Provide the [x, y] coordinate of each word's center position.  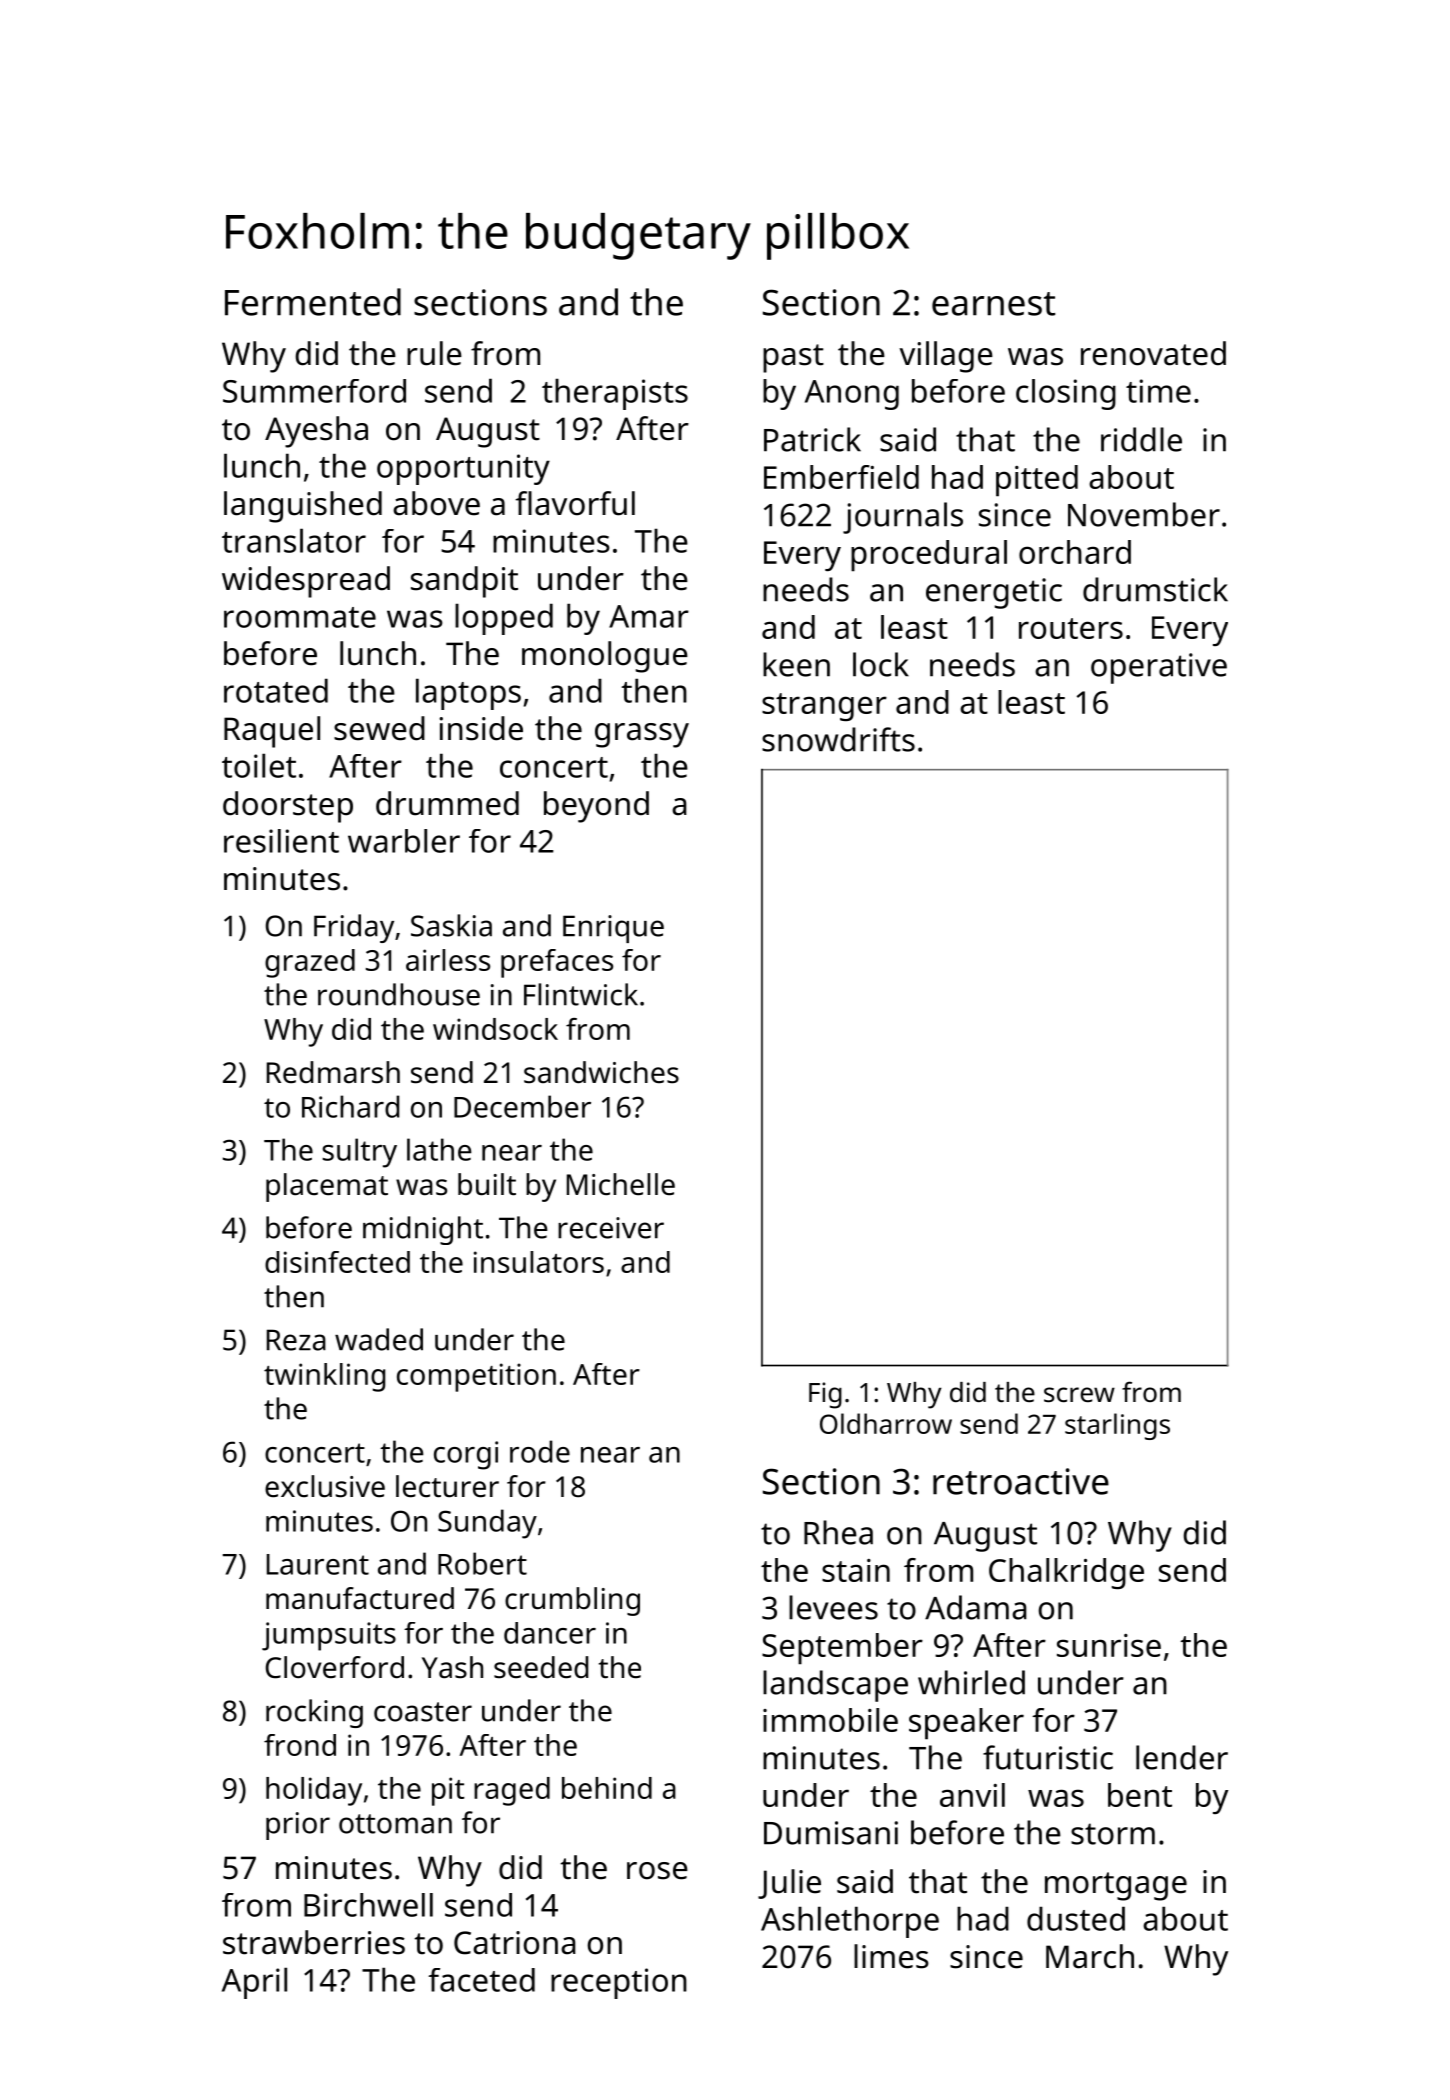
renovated [1153, 353]
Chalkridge [1066, 1573]
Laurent [318, 1564]
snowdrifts [838, 739]
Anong [852, 395]
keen [796, 664]
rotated [276, 690]
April [254, 1983]
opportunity [463, 469]
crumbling [572, 1601]
